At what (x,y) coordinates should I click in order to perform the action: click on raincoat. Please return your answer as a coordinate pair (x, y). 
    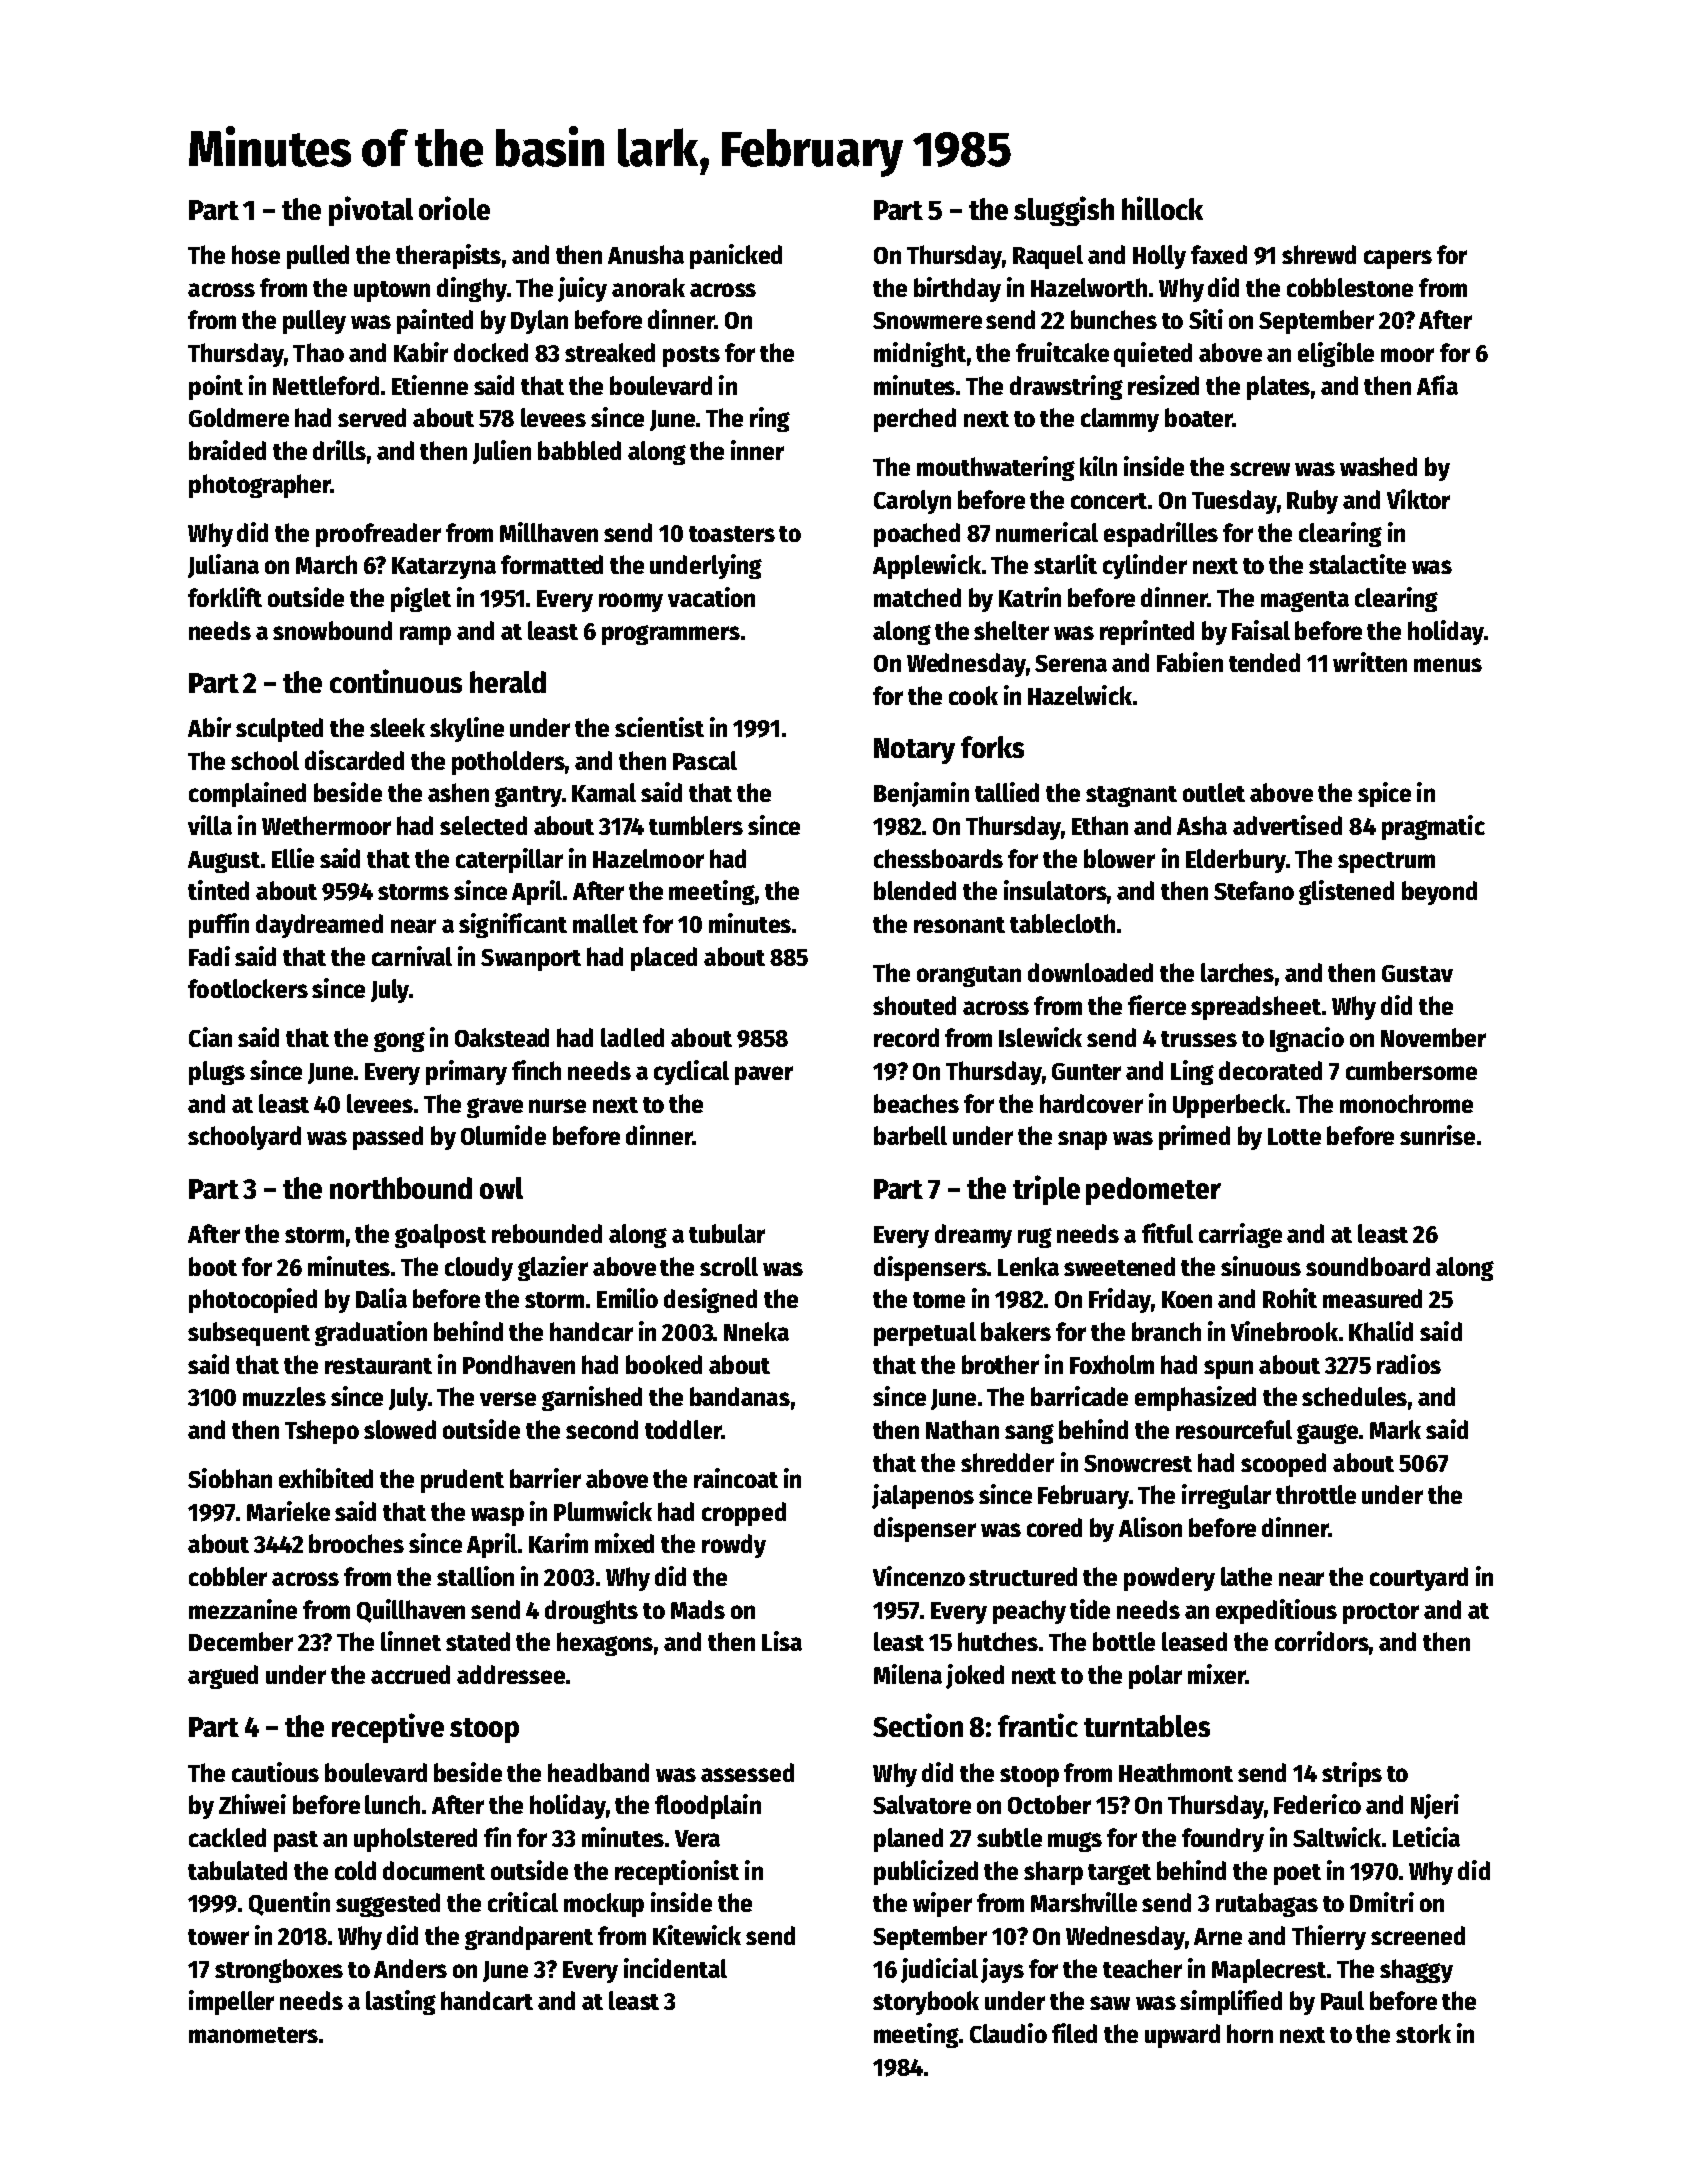
    Looking at the image, I should click on (736, 1478).
